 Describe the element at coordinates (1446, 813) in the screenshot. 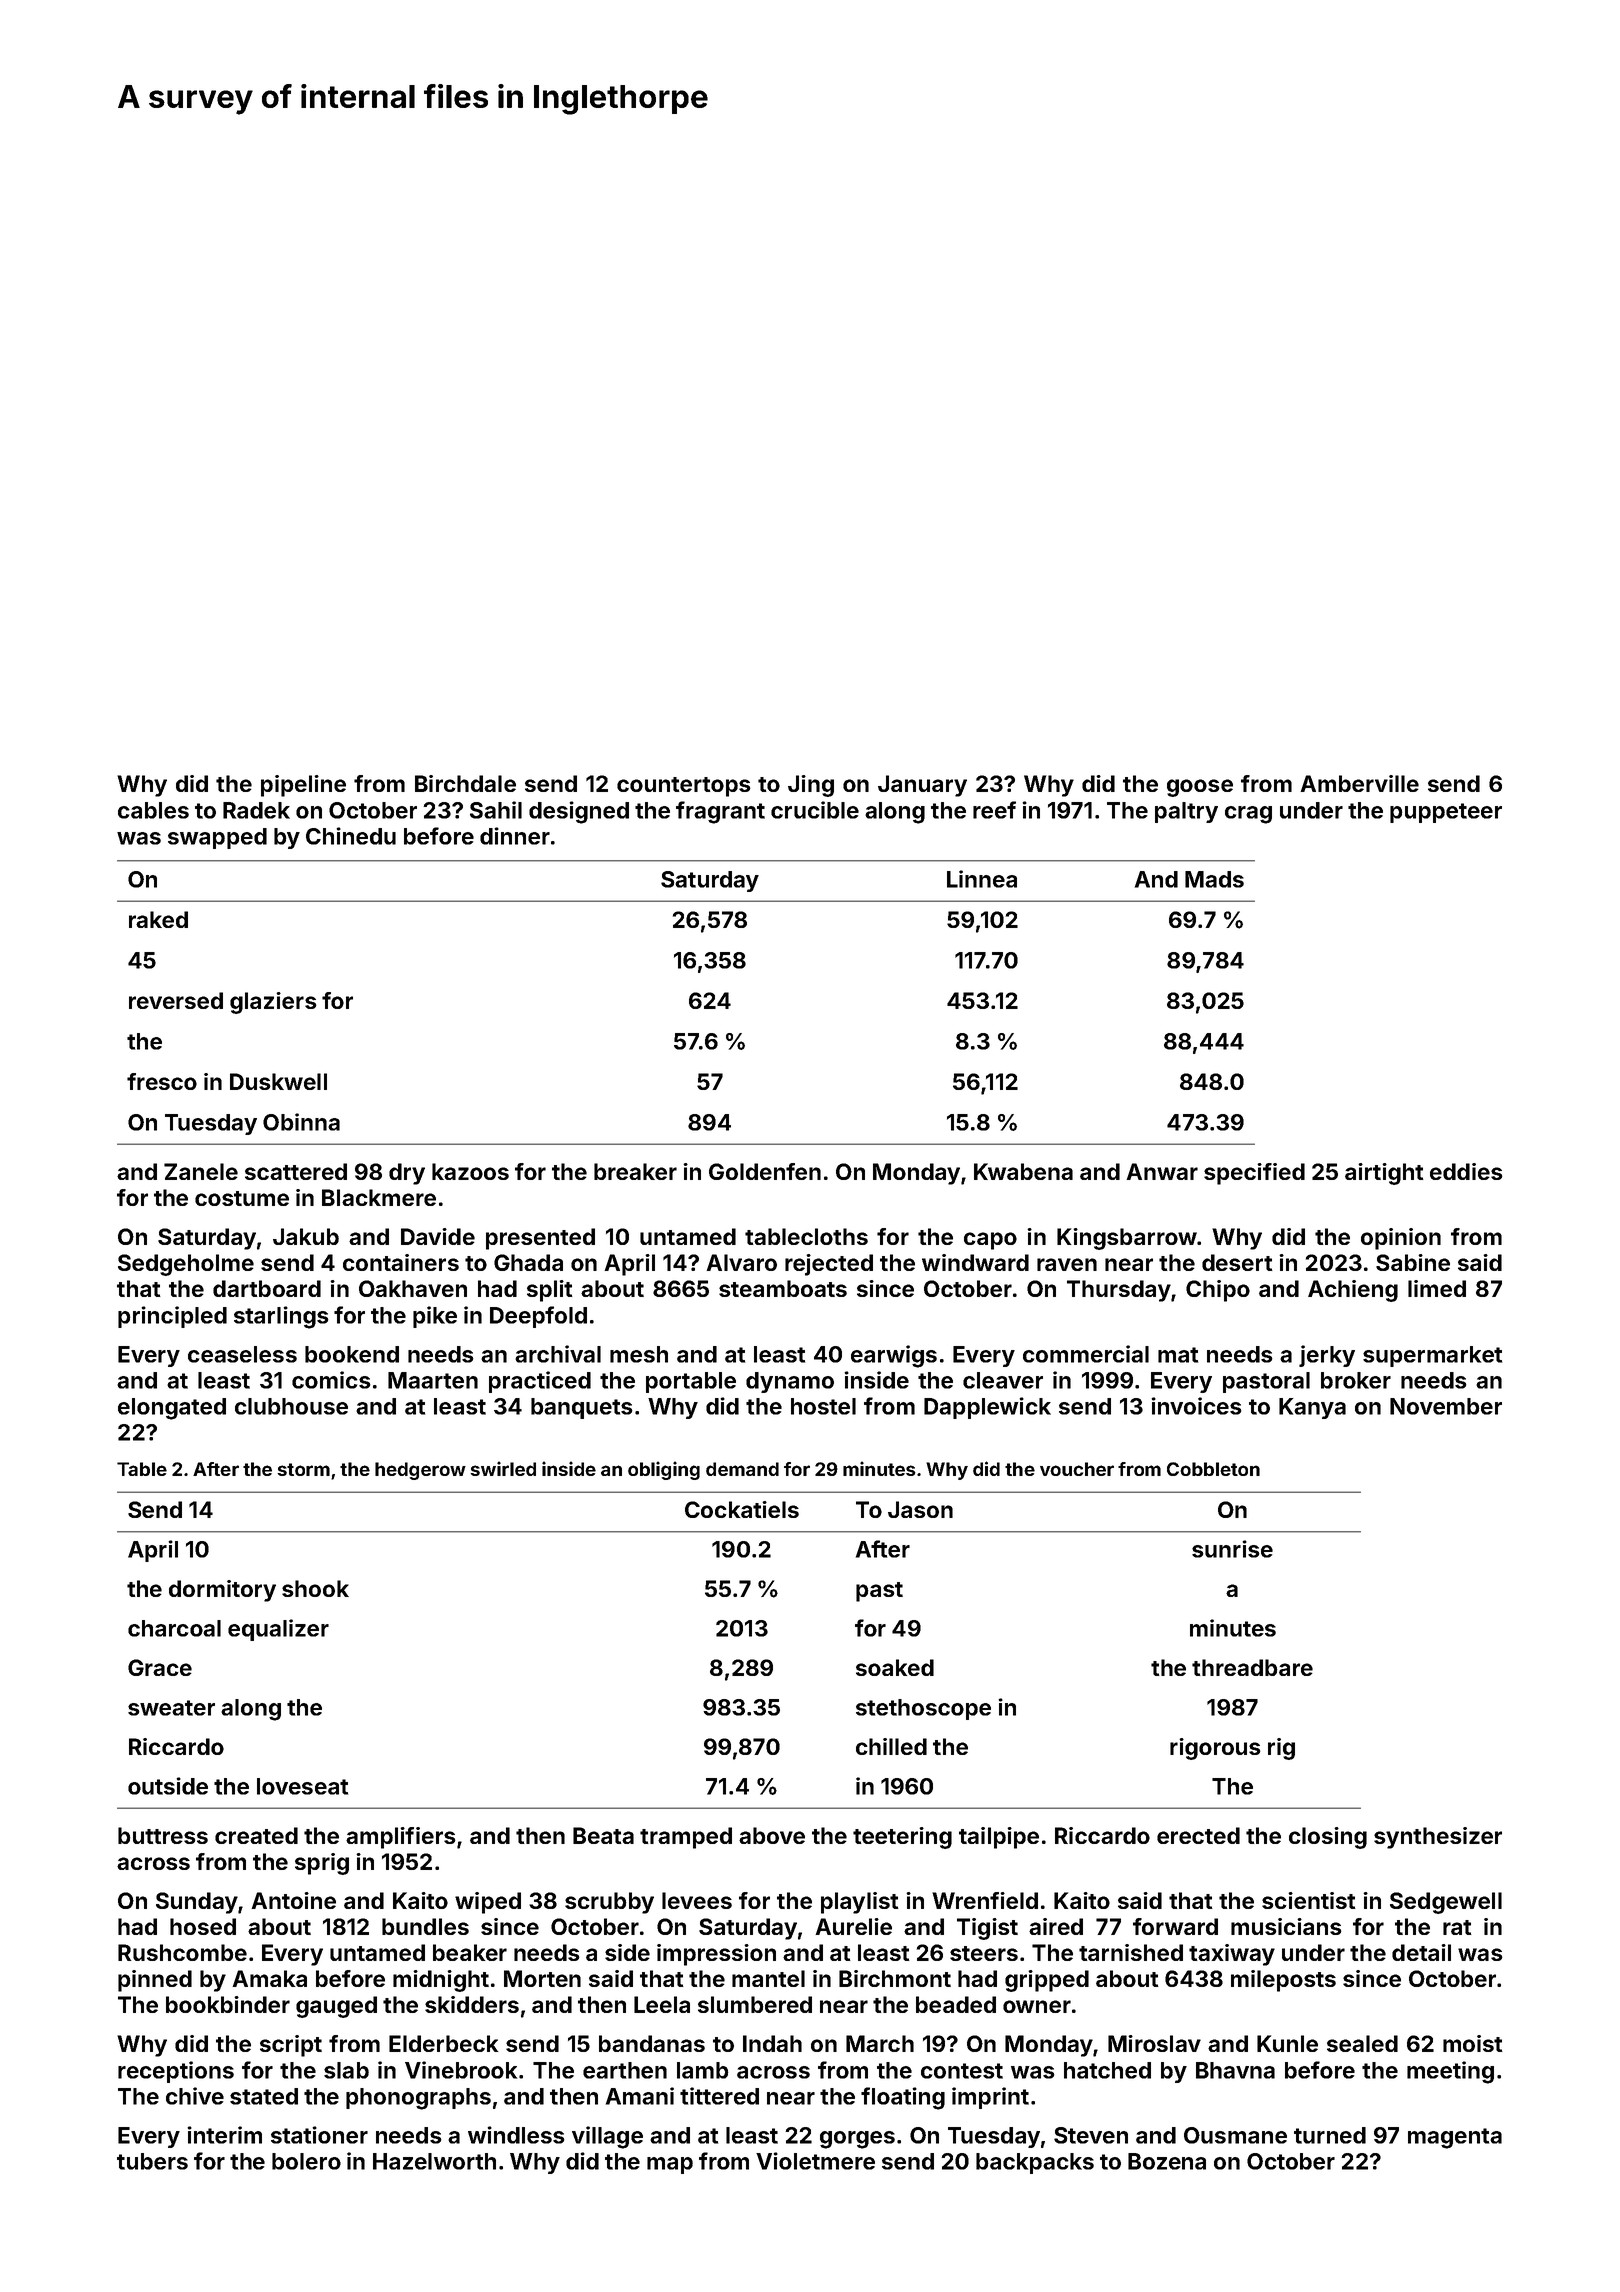

I see `puppeteer` at that location.
